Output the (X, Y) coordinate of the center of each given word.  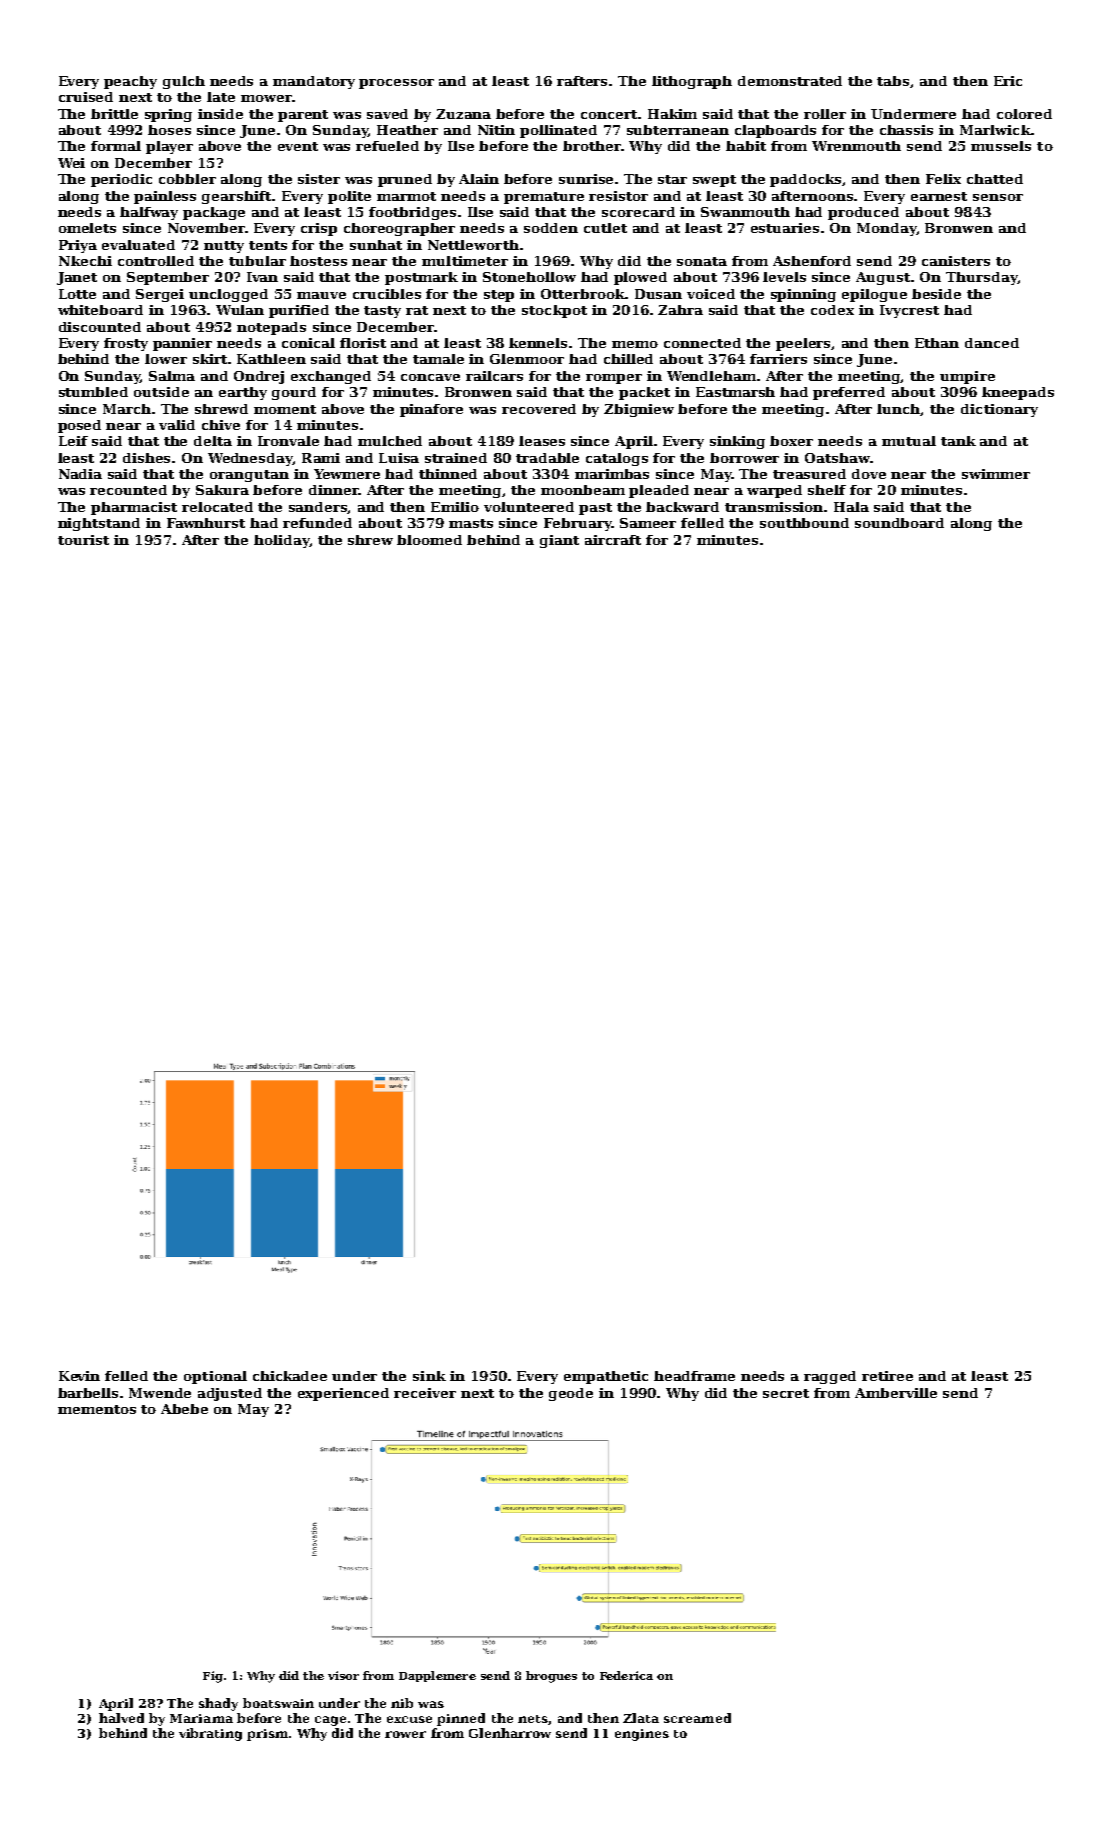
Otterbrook (583, 294)
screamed (697, 1718)
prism (267, 1735)
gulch (184, 82)
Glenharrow (510, 1733)
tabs (893, 81)
